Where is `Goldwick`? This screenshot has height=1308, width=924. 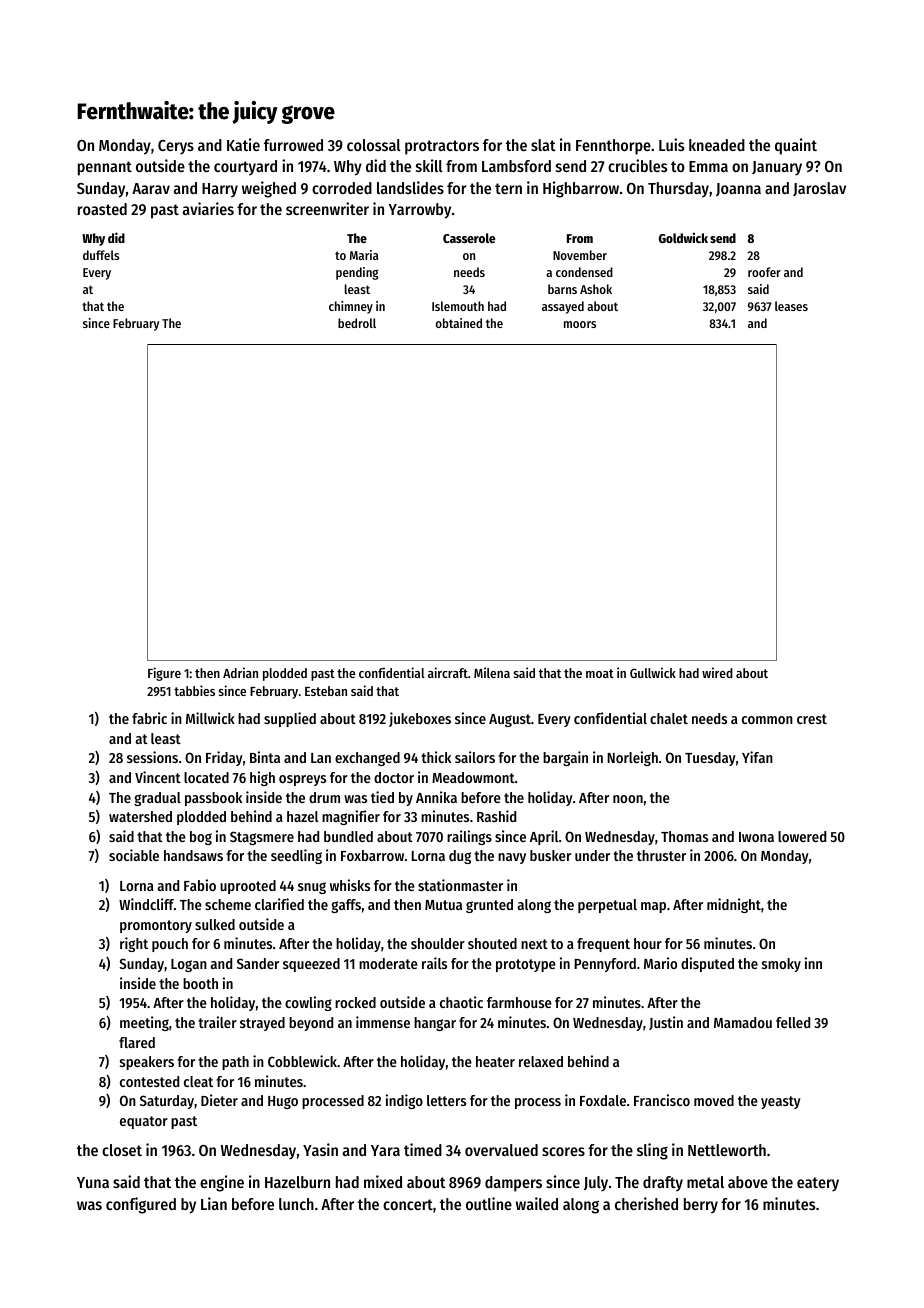
Goldwick is located at coordinates (683, 237).
